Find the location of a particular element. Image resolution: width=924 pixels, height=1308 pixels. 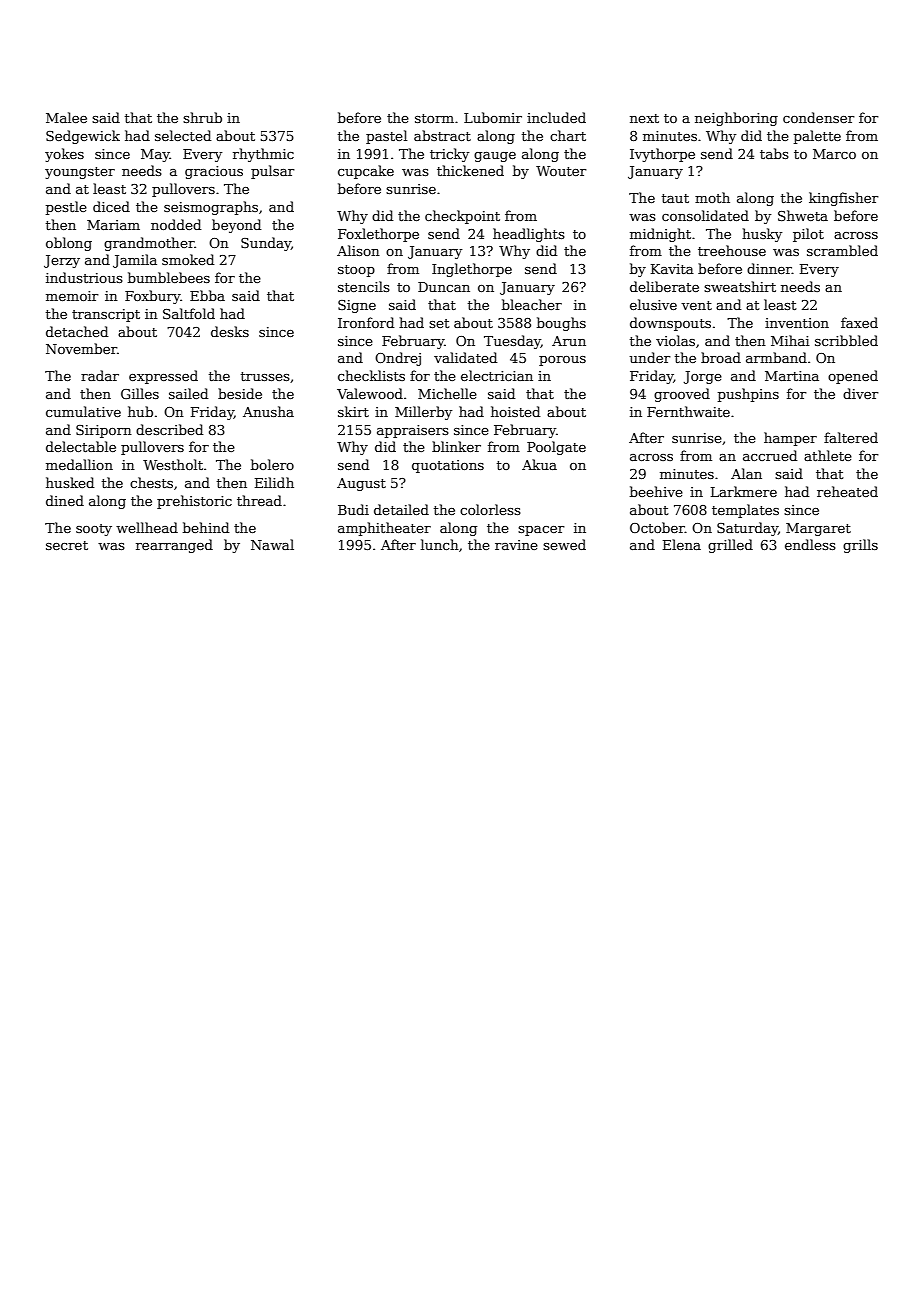

chart is located at coordinates (568, 135).
